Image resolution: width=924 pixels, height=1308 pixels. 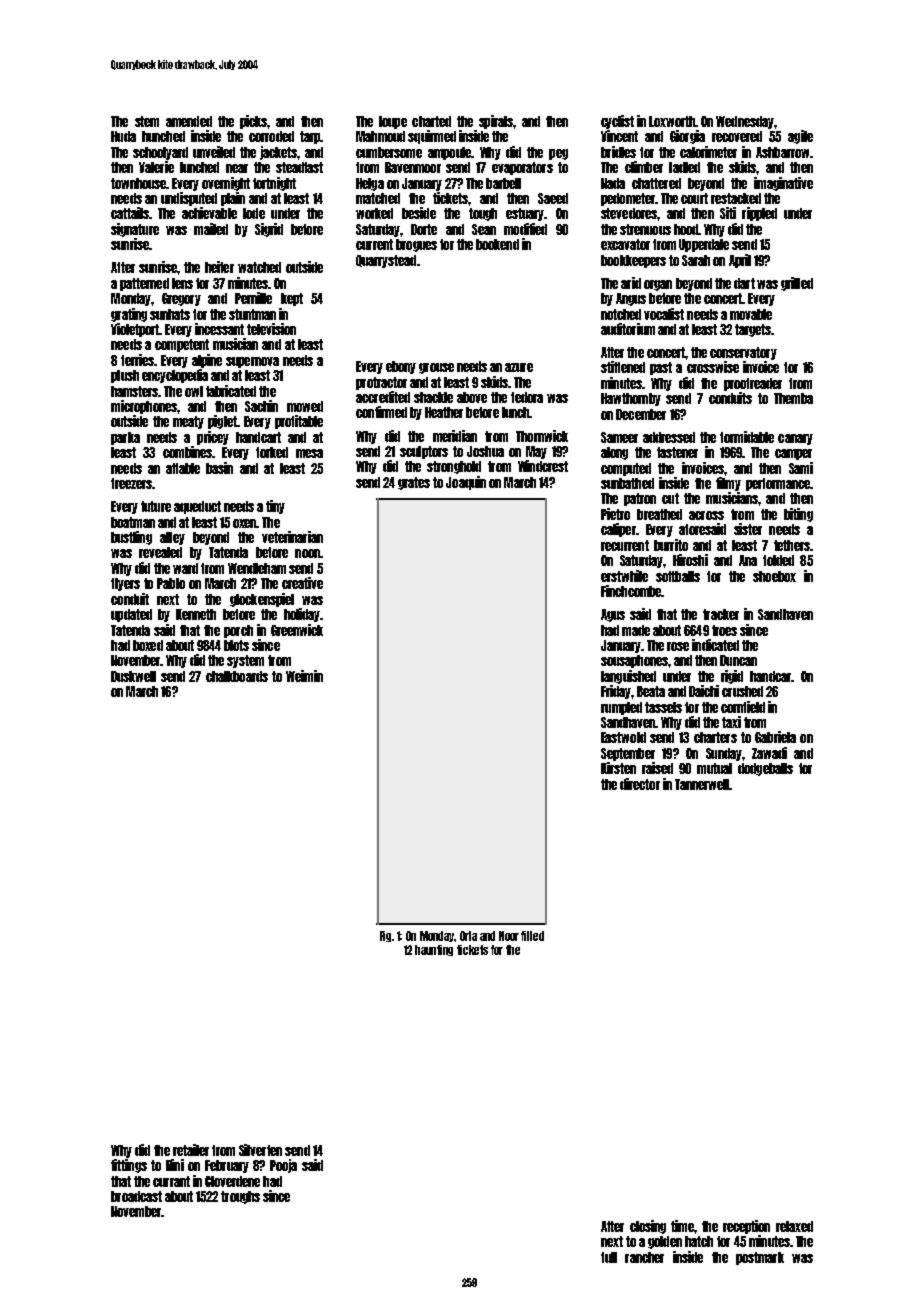 What do you see at coordinates (191, 1150) in the screenshot?
I see `retailer` at bounding box center [191, 1150].
